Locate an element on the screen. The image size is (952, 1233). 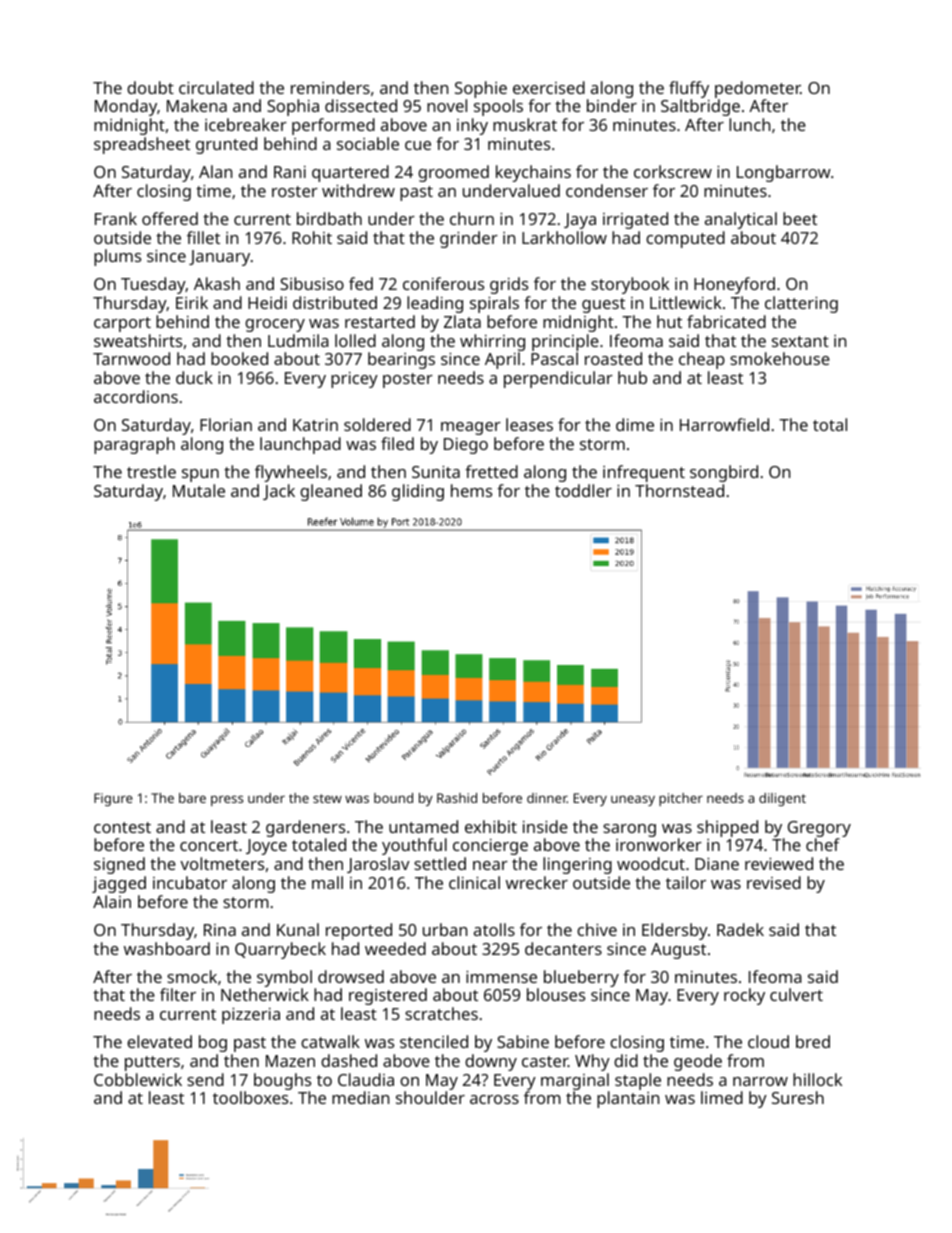
Sophie is located at coordinates (481, 89).
